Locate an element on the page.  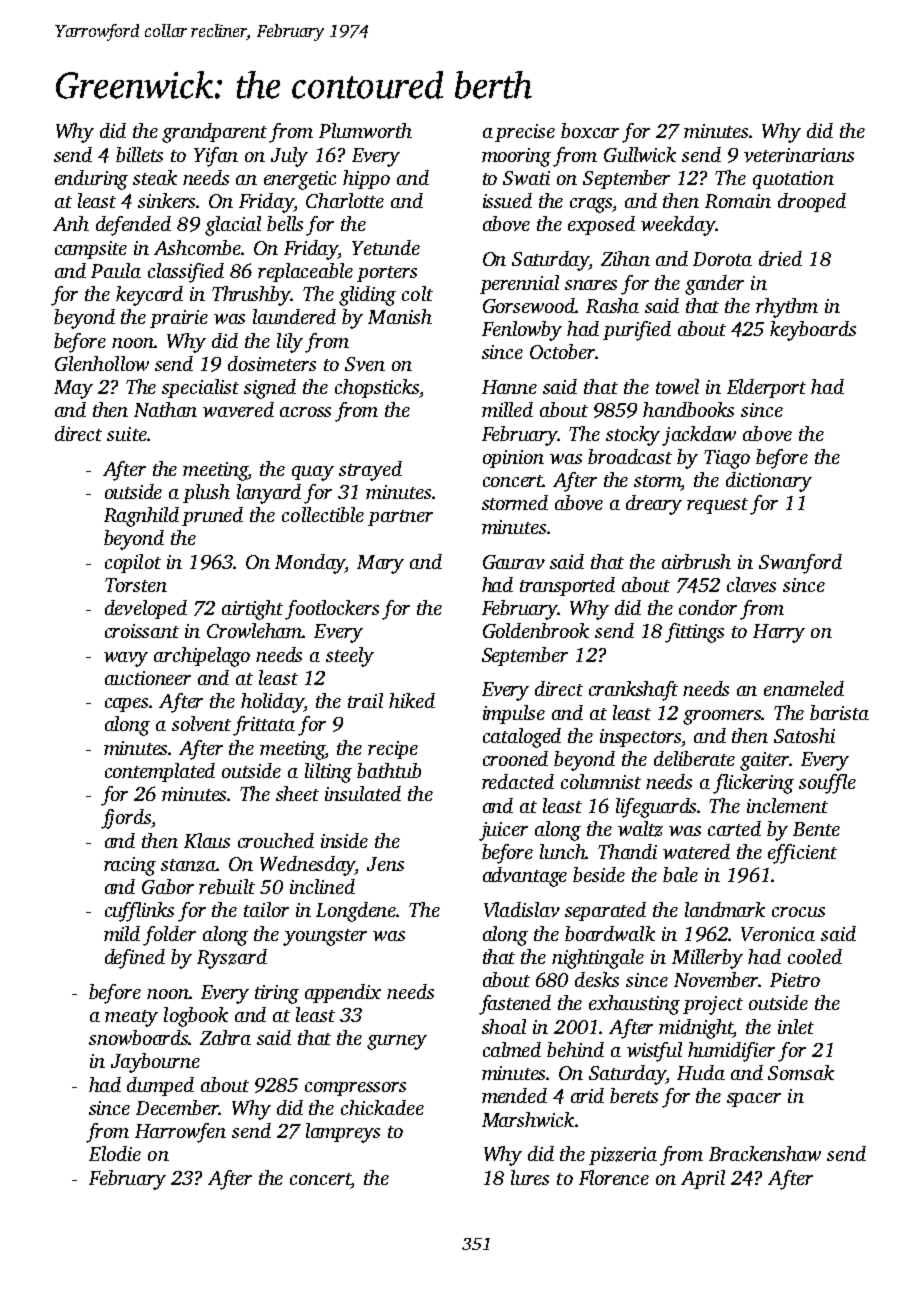
December is located at coordinates (178, 1107).
